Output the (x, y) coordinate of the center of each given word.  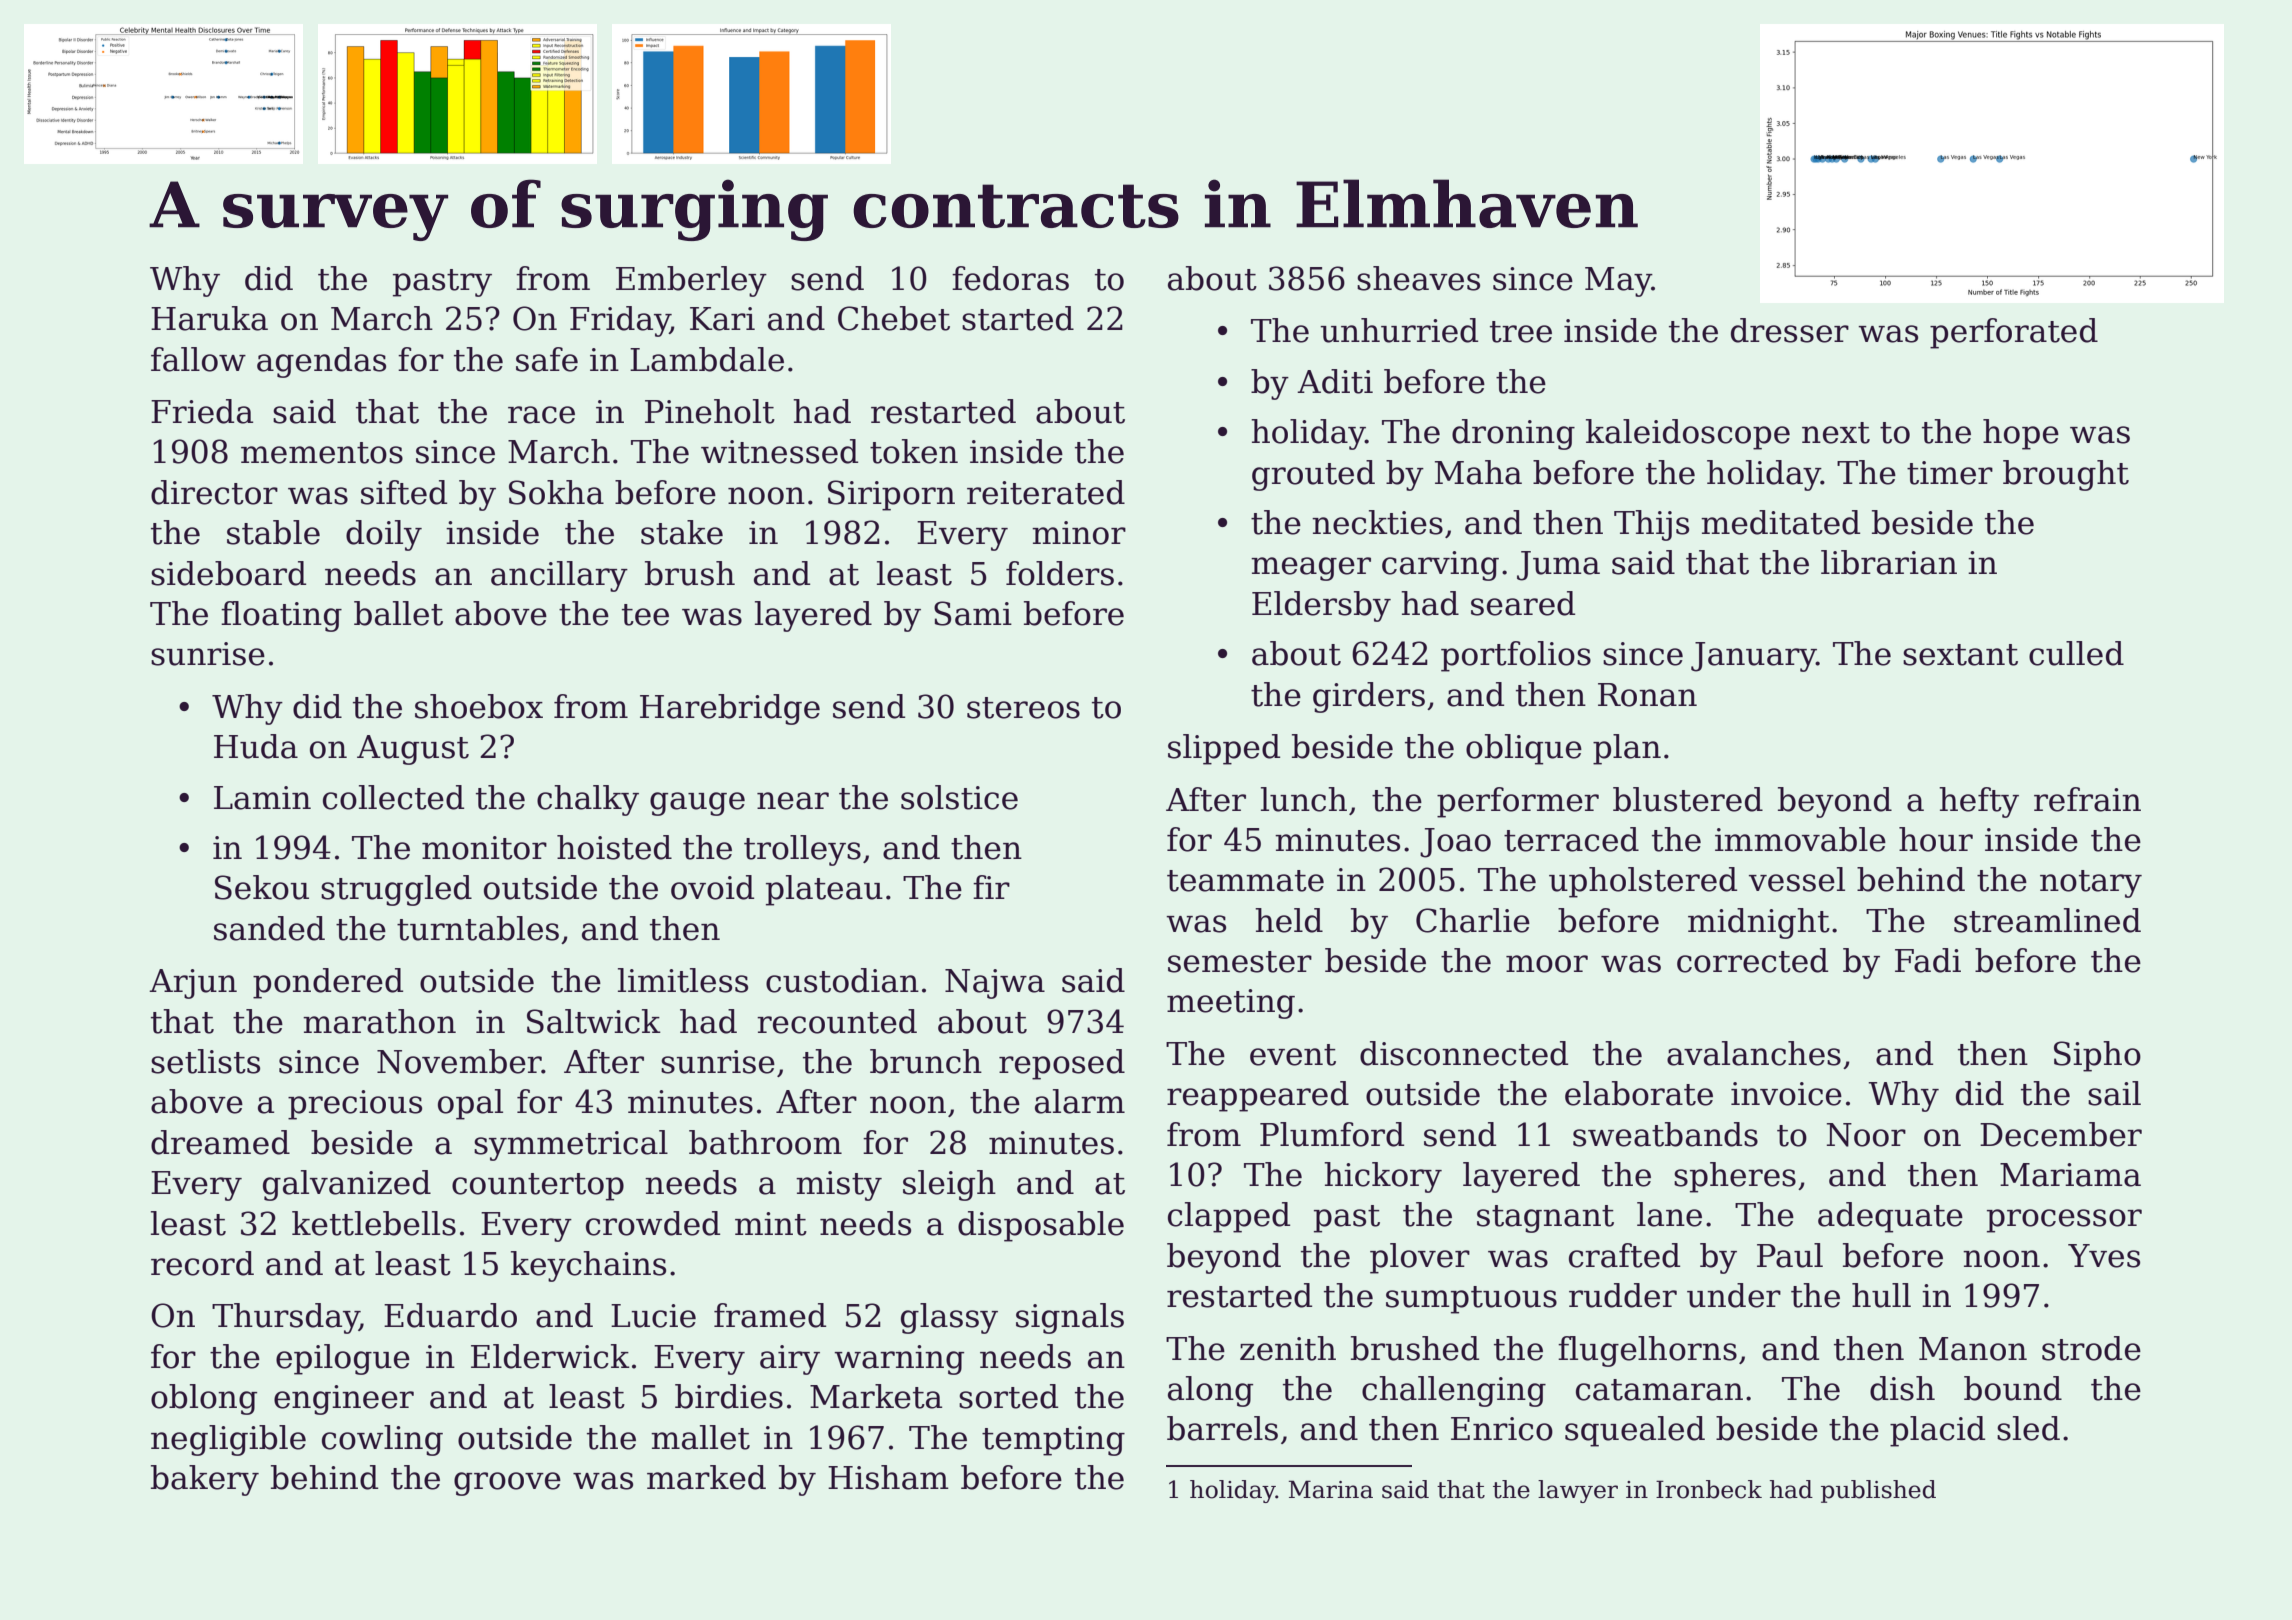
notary (2091, 884)
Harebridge (730, 709)
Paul (1790, 1255)
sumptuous (1471, 1300)
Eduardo (450, 1315)
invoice (1786, 1094)
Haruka (209, 318)
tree (1521, 332)
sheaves (1418, 278)
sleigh (949, 1185)
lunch (1304, 799)
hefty (1979, 802)
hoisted (614, 847)
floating (281, 616)
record (202, 1263)
